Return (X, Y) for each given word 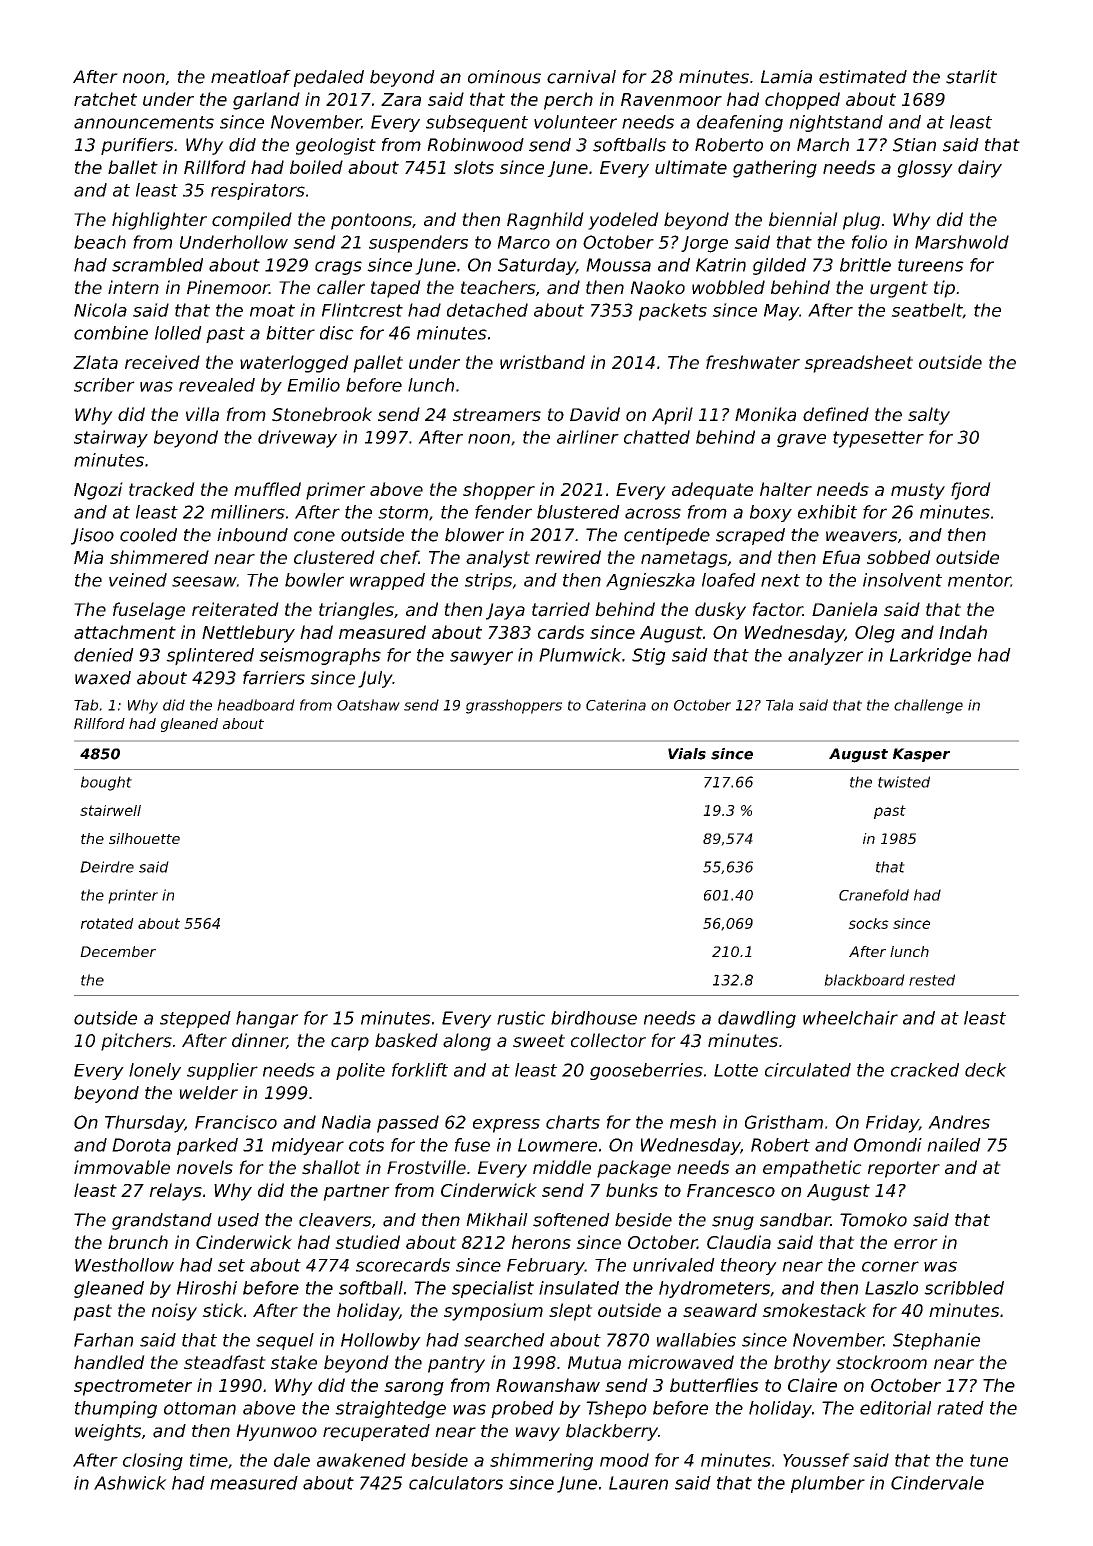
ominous (504, 77)
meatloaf (251, 77)
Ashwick (130, 1483)
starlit (971, 77)
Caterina (616, 705)
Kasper (921, 755)
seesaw (204, 581)
